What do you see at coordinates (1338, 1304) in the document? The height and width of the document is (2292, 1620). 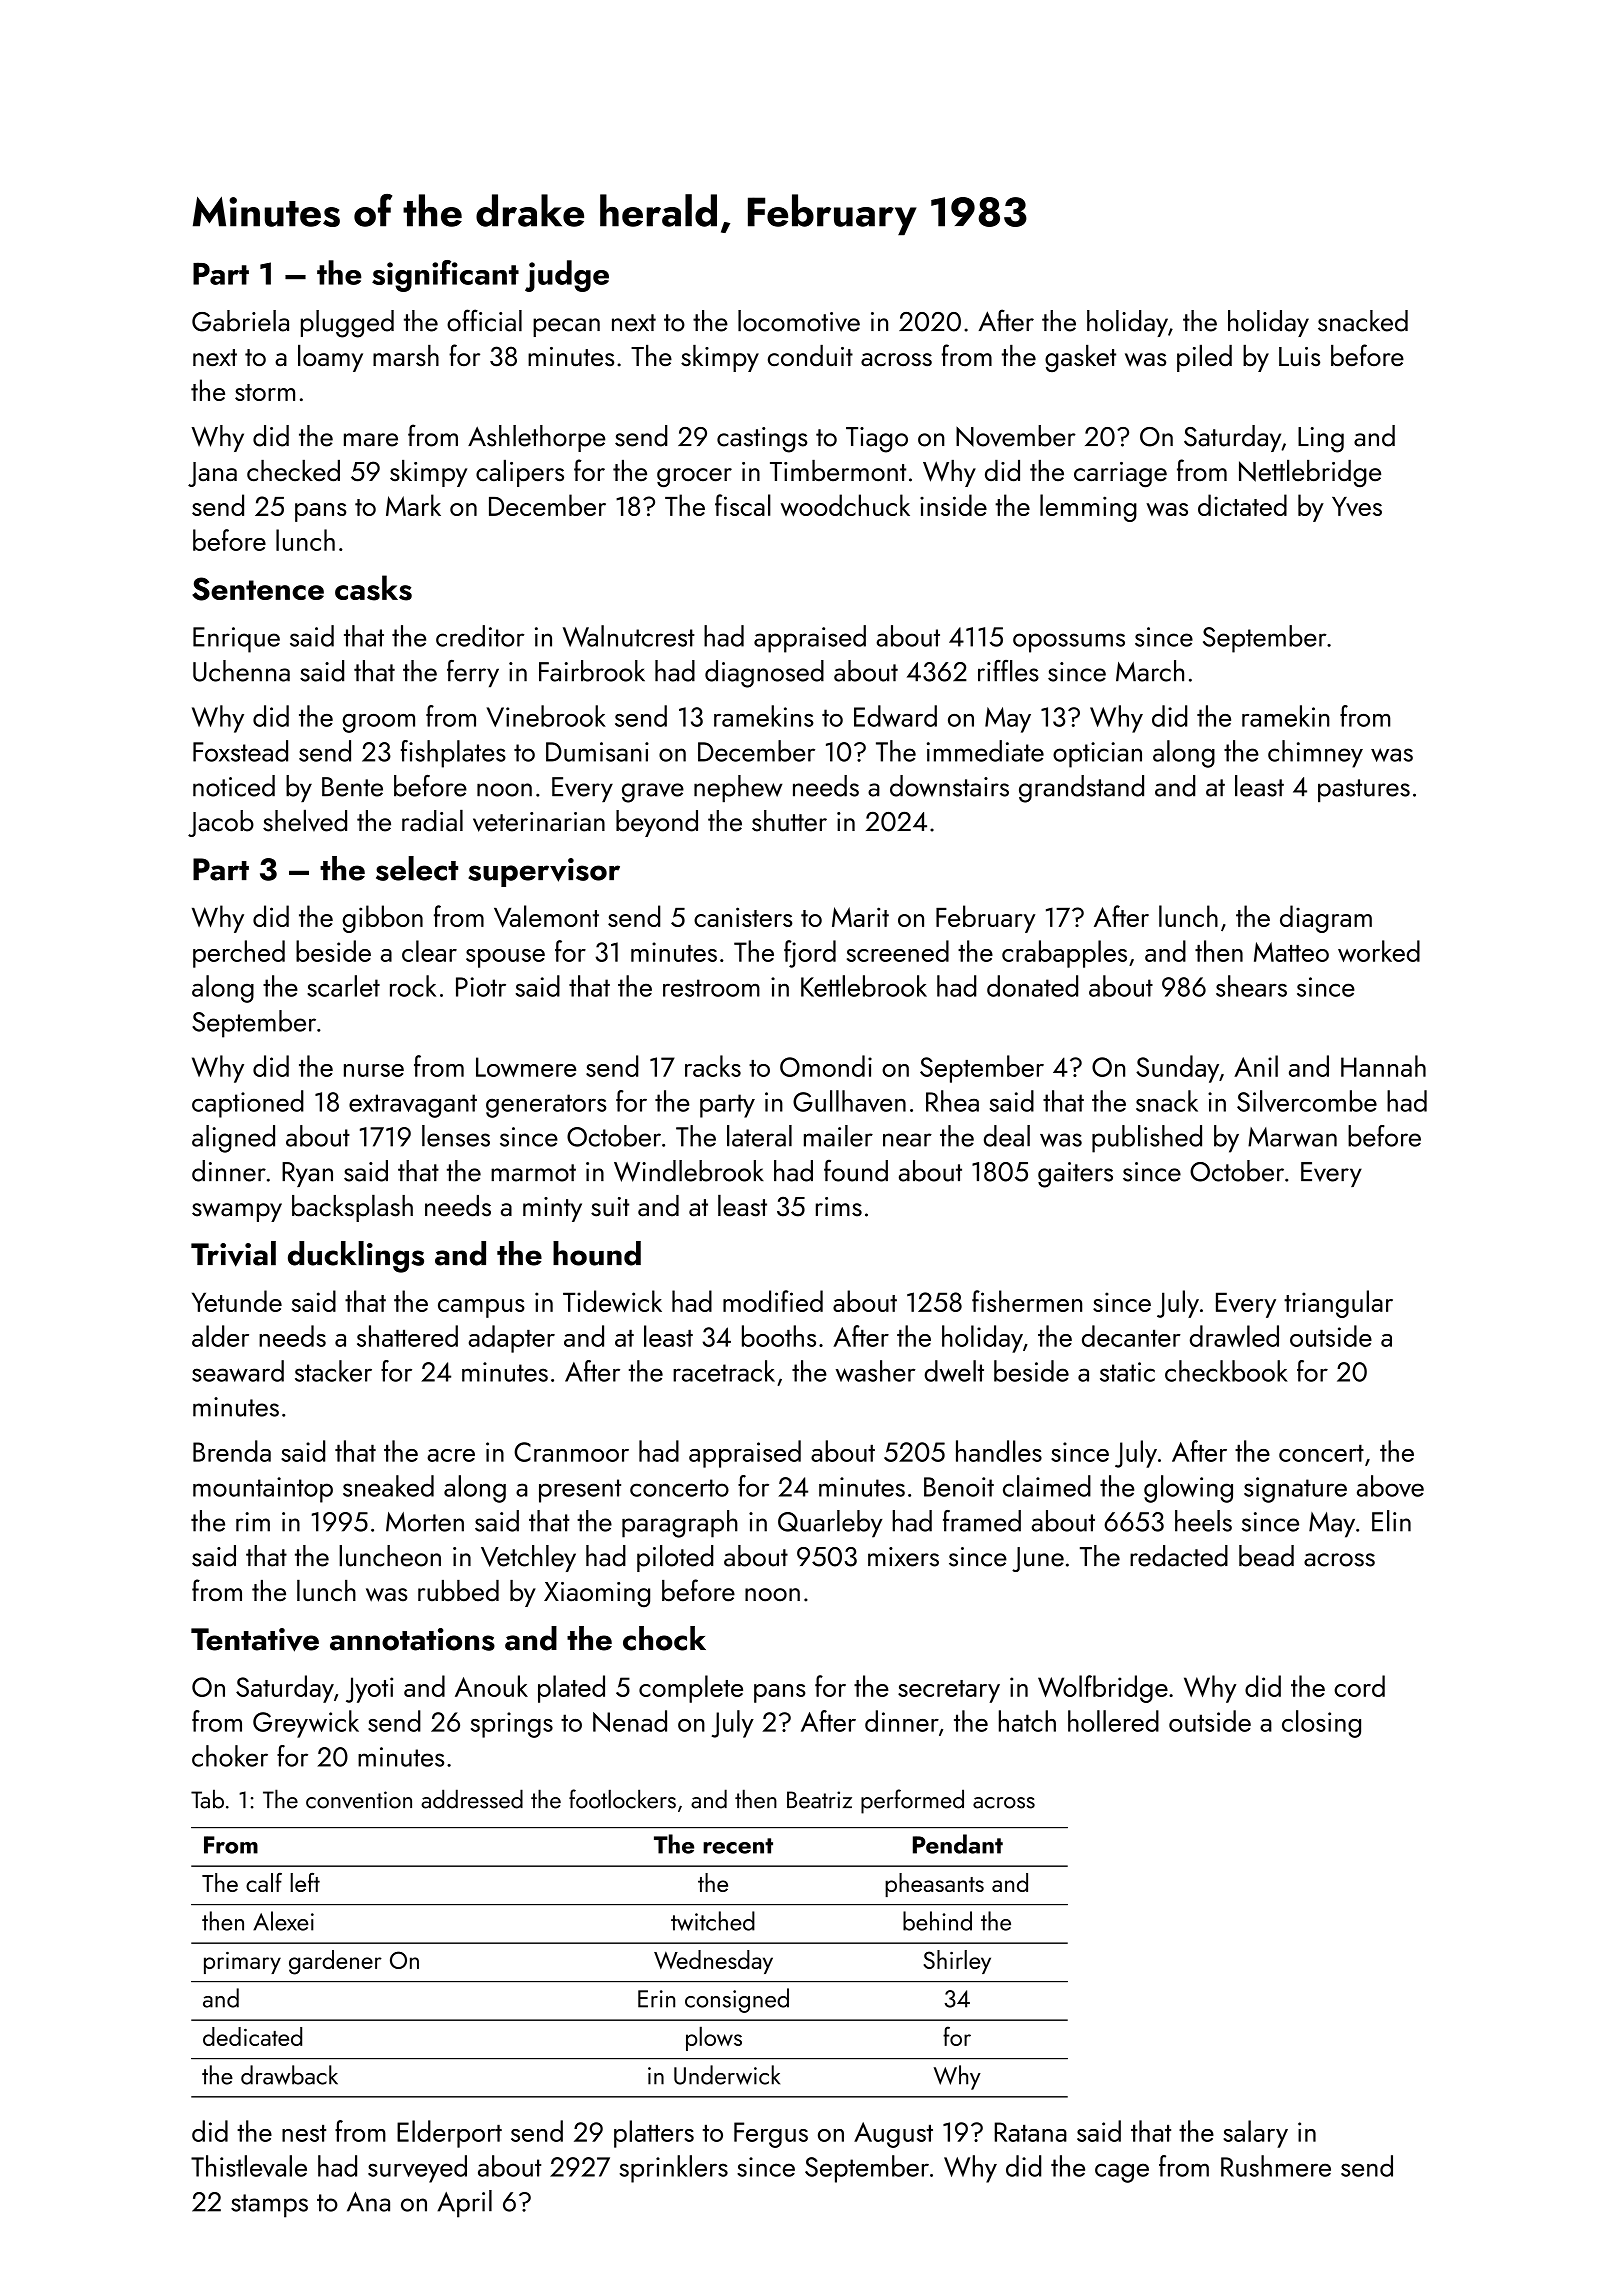 I see `triangular` at bounding box center [1338, 1304].
